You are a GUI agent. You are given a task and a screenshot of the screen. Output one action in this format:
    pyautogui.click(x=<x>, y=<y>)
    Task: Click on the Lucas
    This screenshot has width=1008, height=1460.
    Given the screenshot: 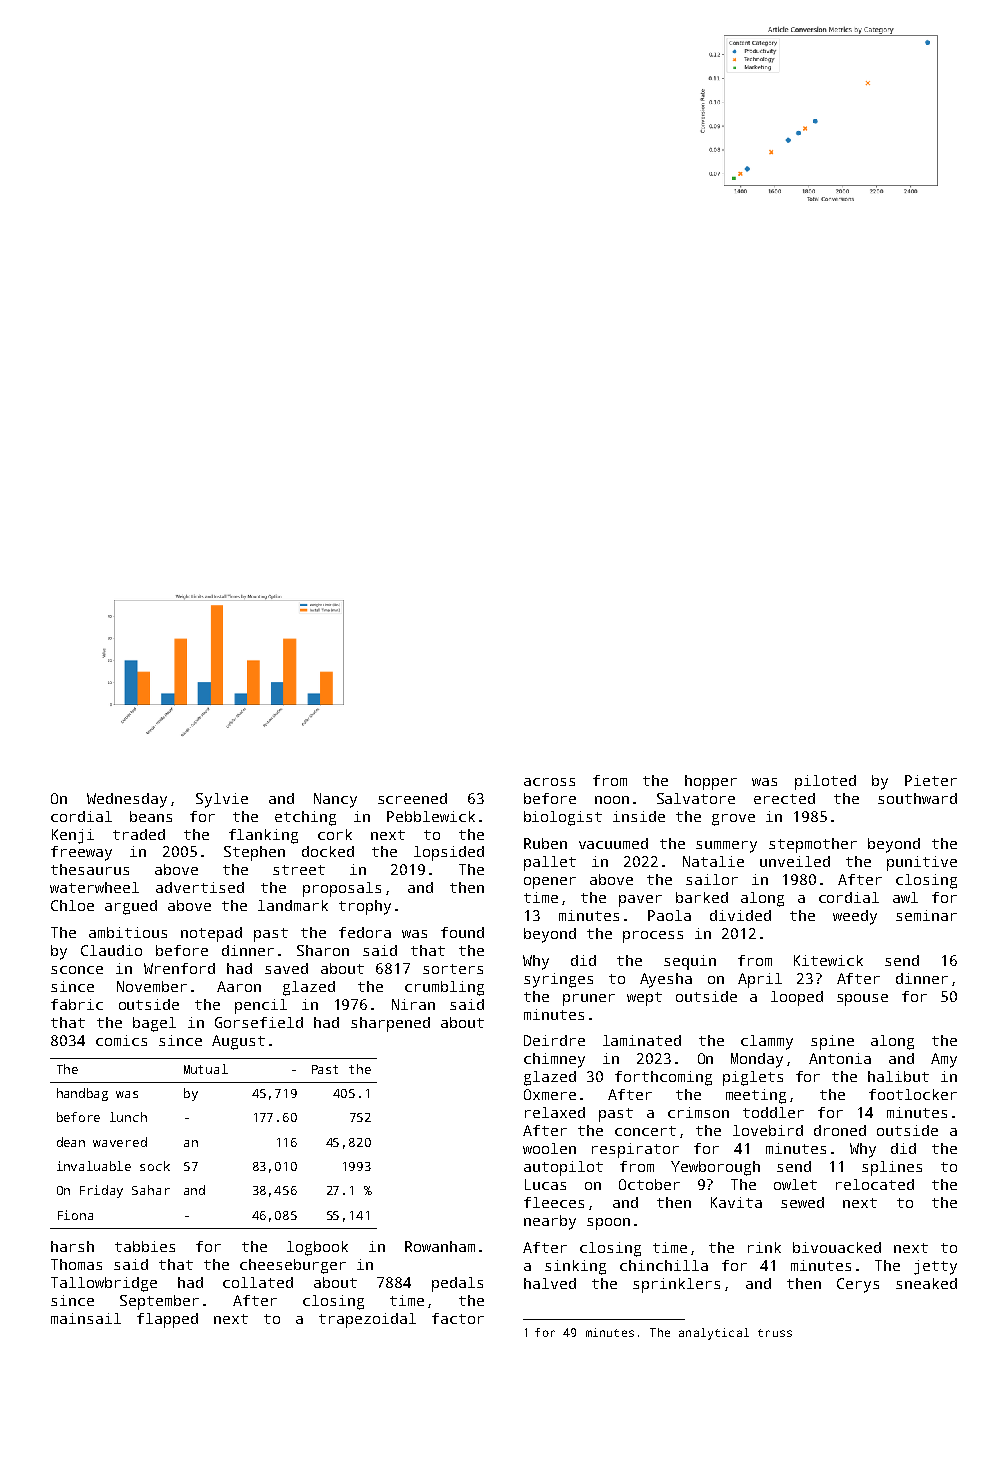 What is the action you would take?
    pyautogui.click(x=545, y=1184)
